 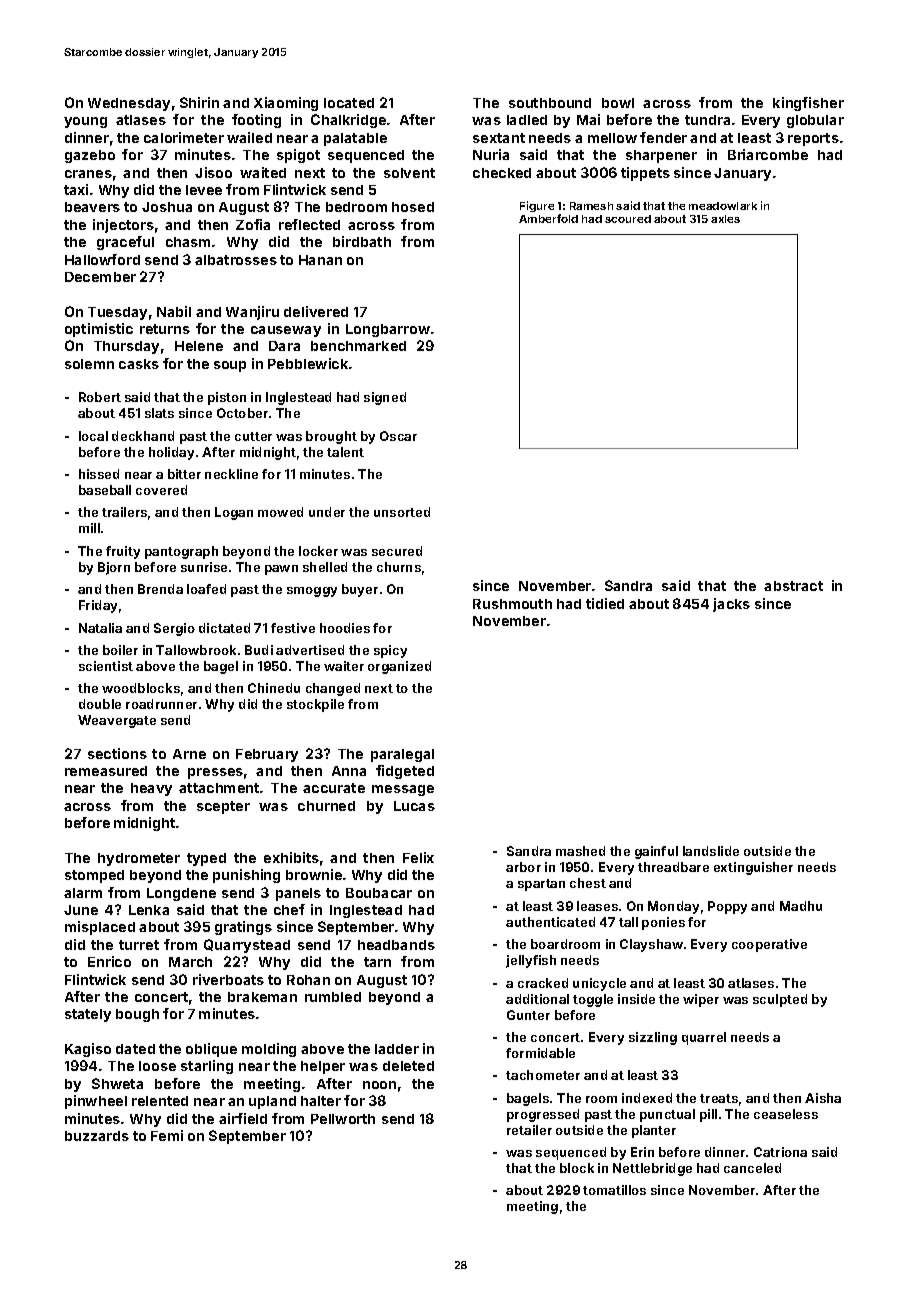 I want to click on bowl, so click(x=618, y=103).
